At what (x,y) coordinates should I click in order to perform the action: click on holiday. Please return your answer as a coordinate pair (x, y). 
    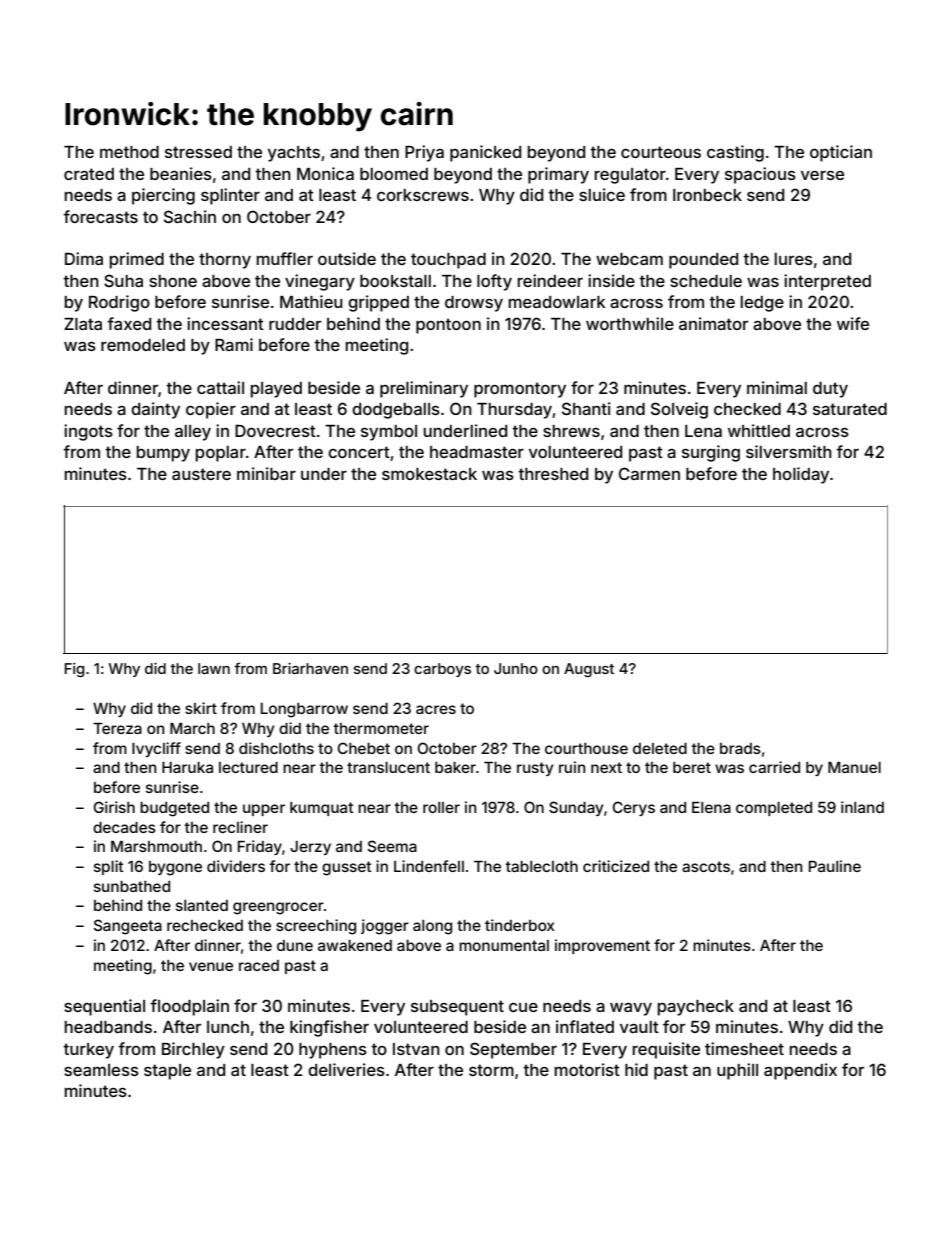
    Looking at the image, I should click on (801, 475).
